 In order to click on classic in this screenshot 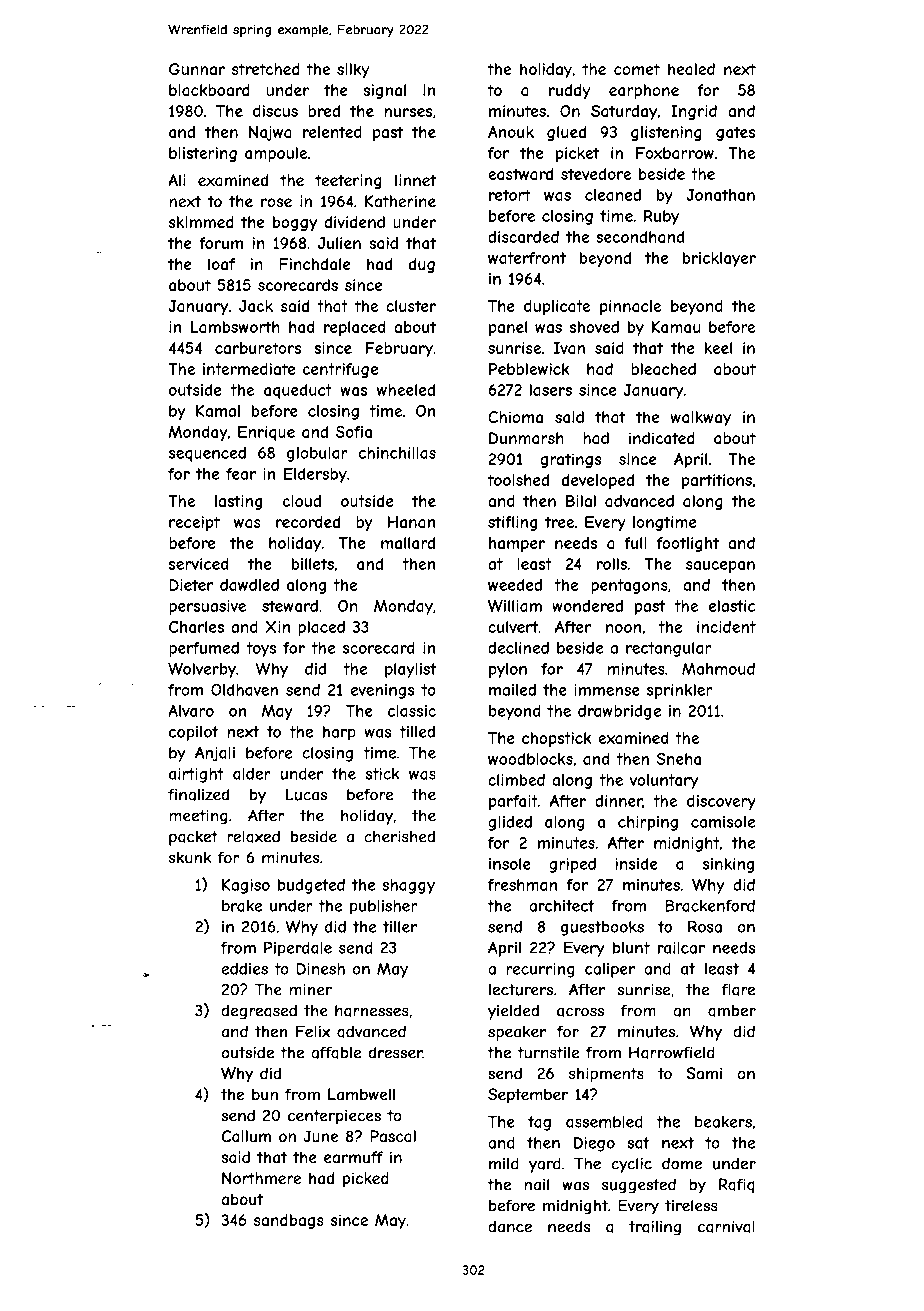, I will do `click(412, 711)`.
